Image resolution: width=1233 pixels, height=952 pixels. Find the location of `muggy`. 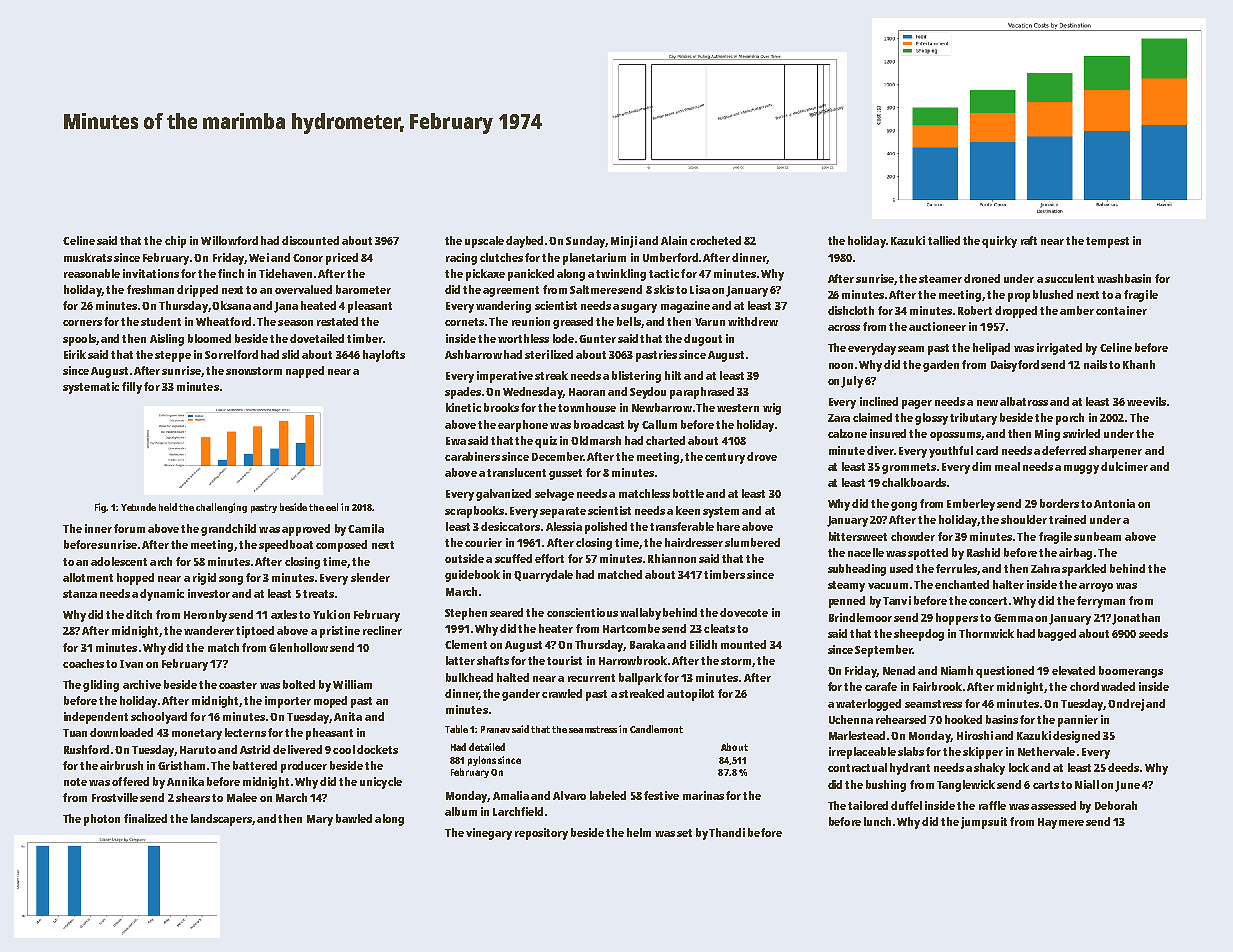

muggy is located at coordinates (1081, 469).
